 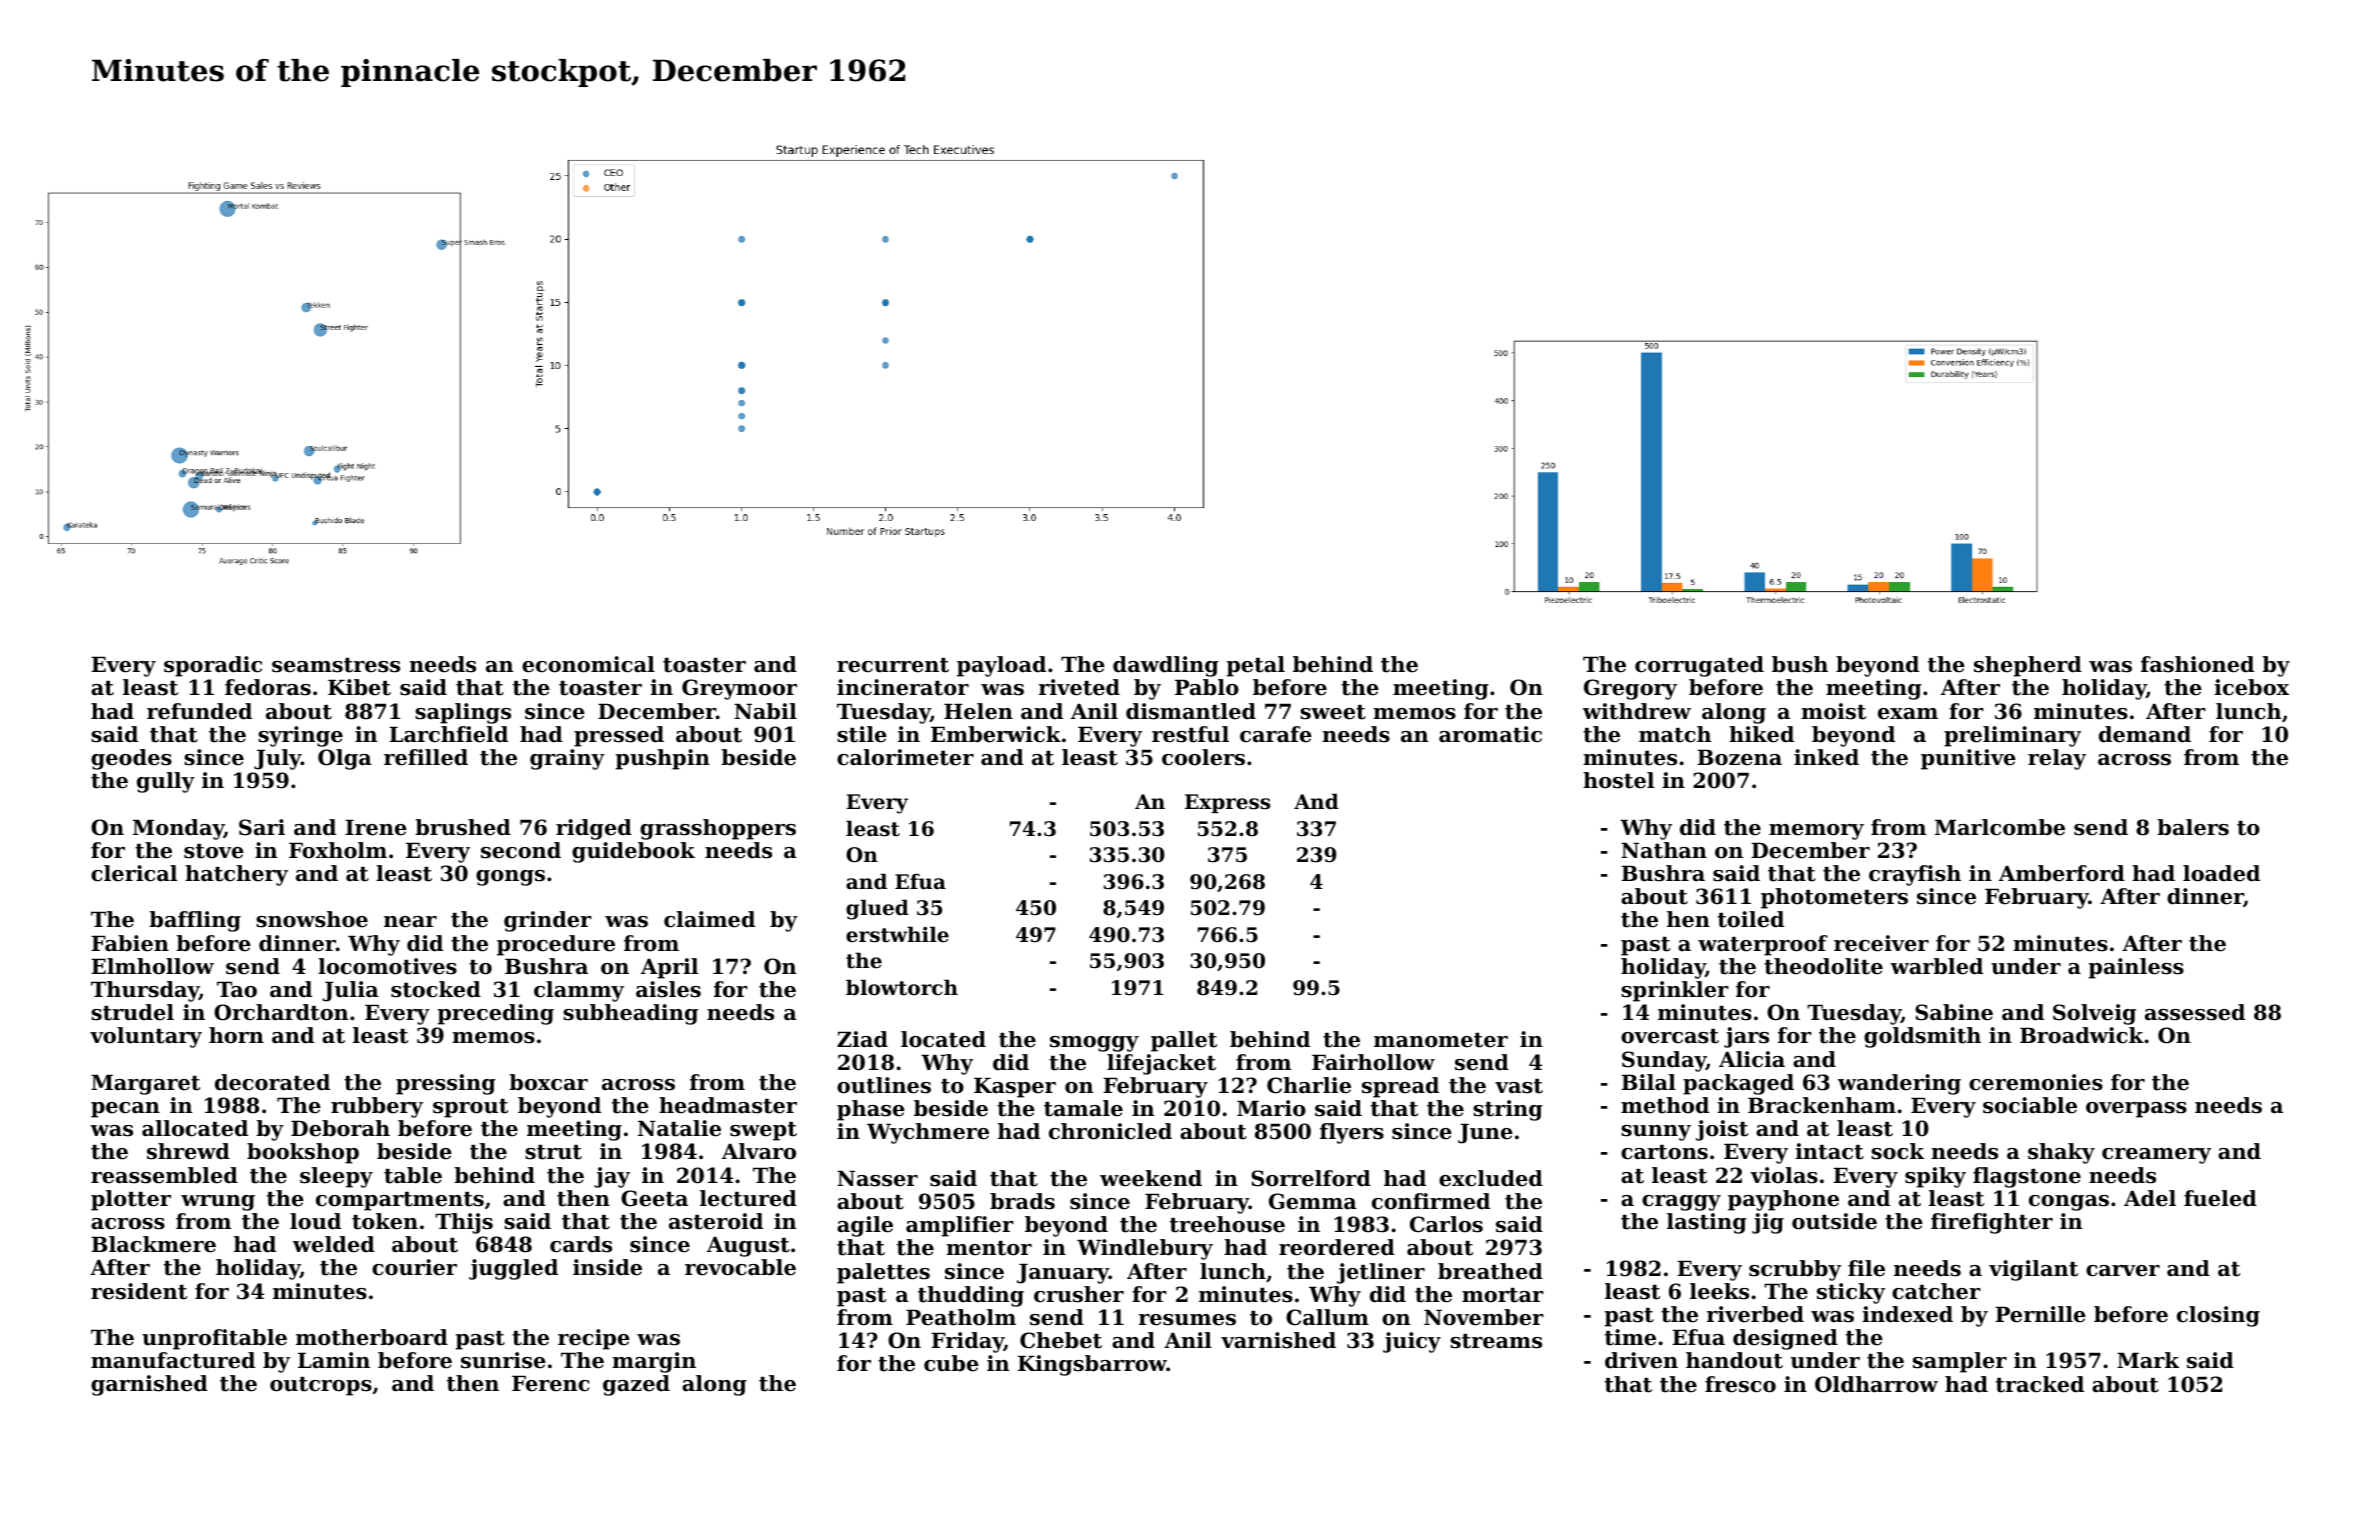 I want to click on theodolite, so click(x=1823, y=966).
